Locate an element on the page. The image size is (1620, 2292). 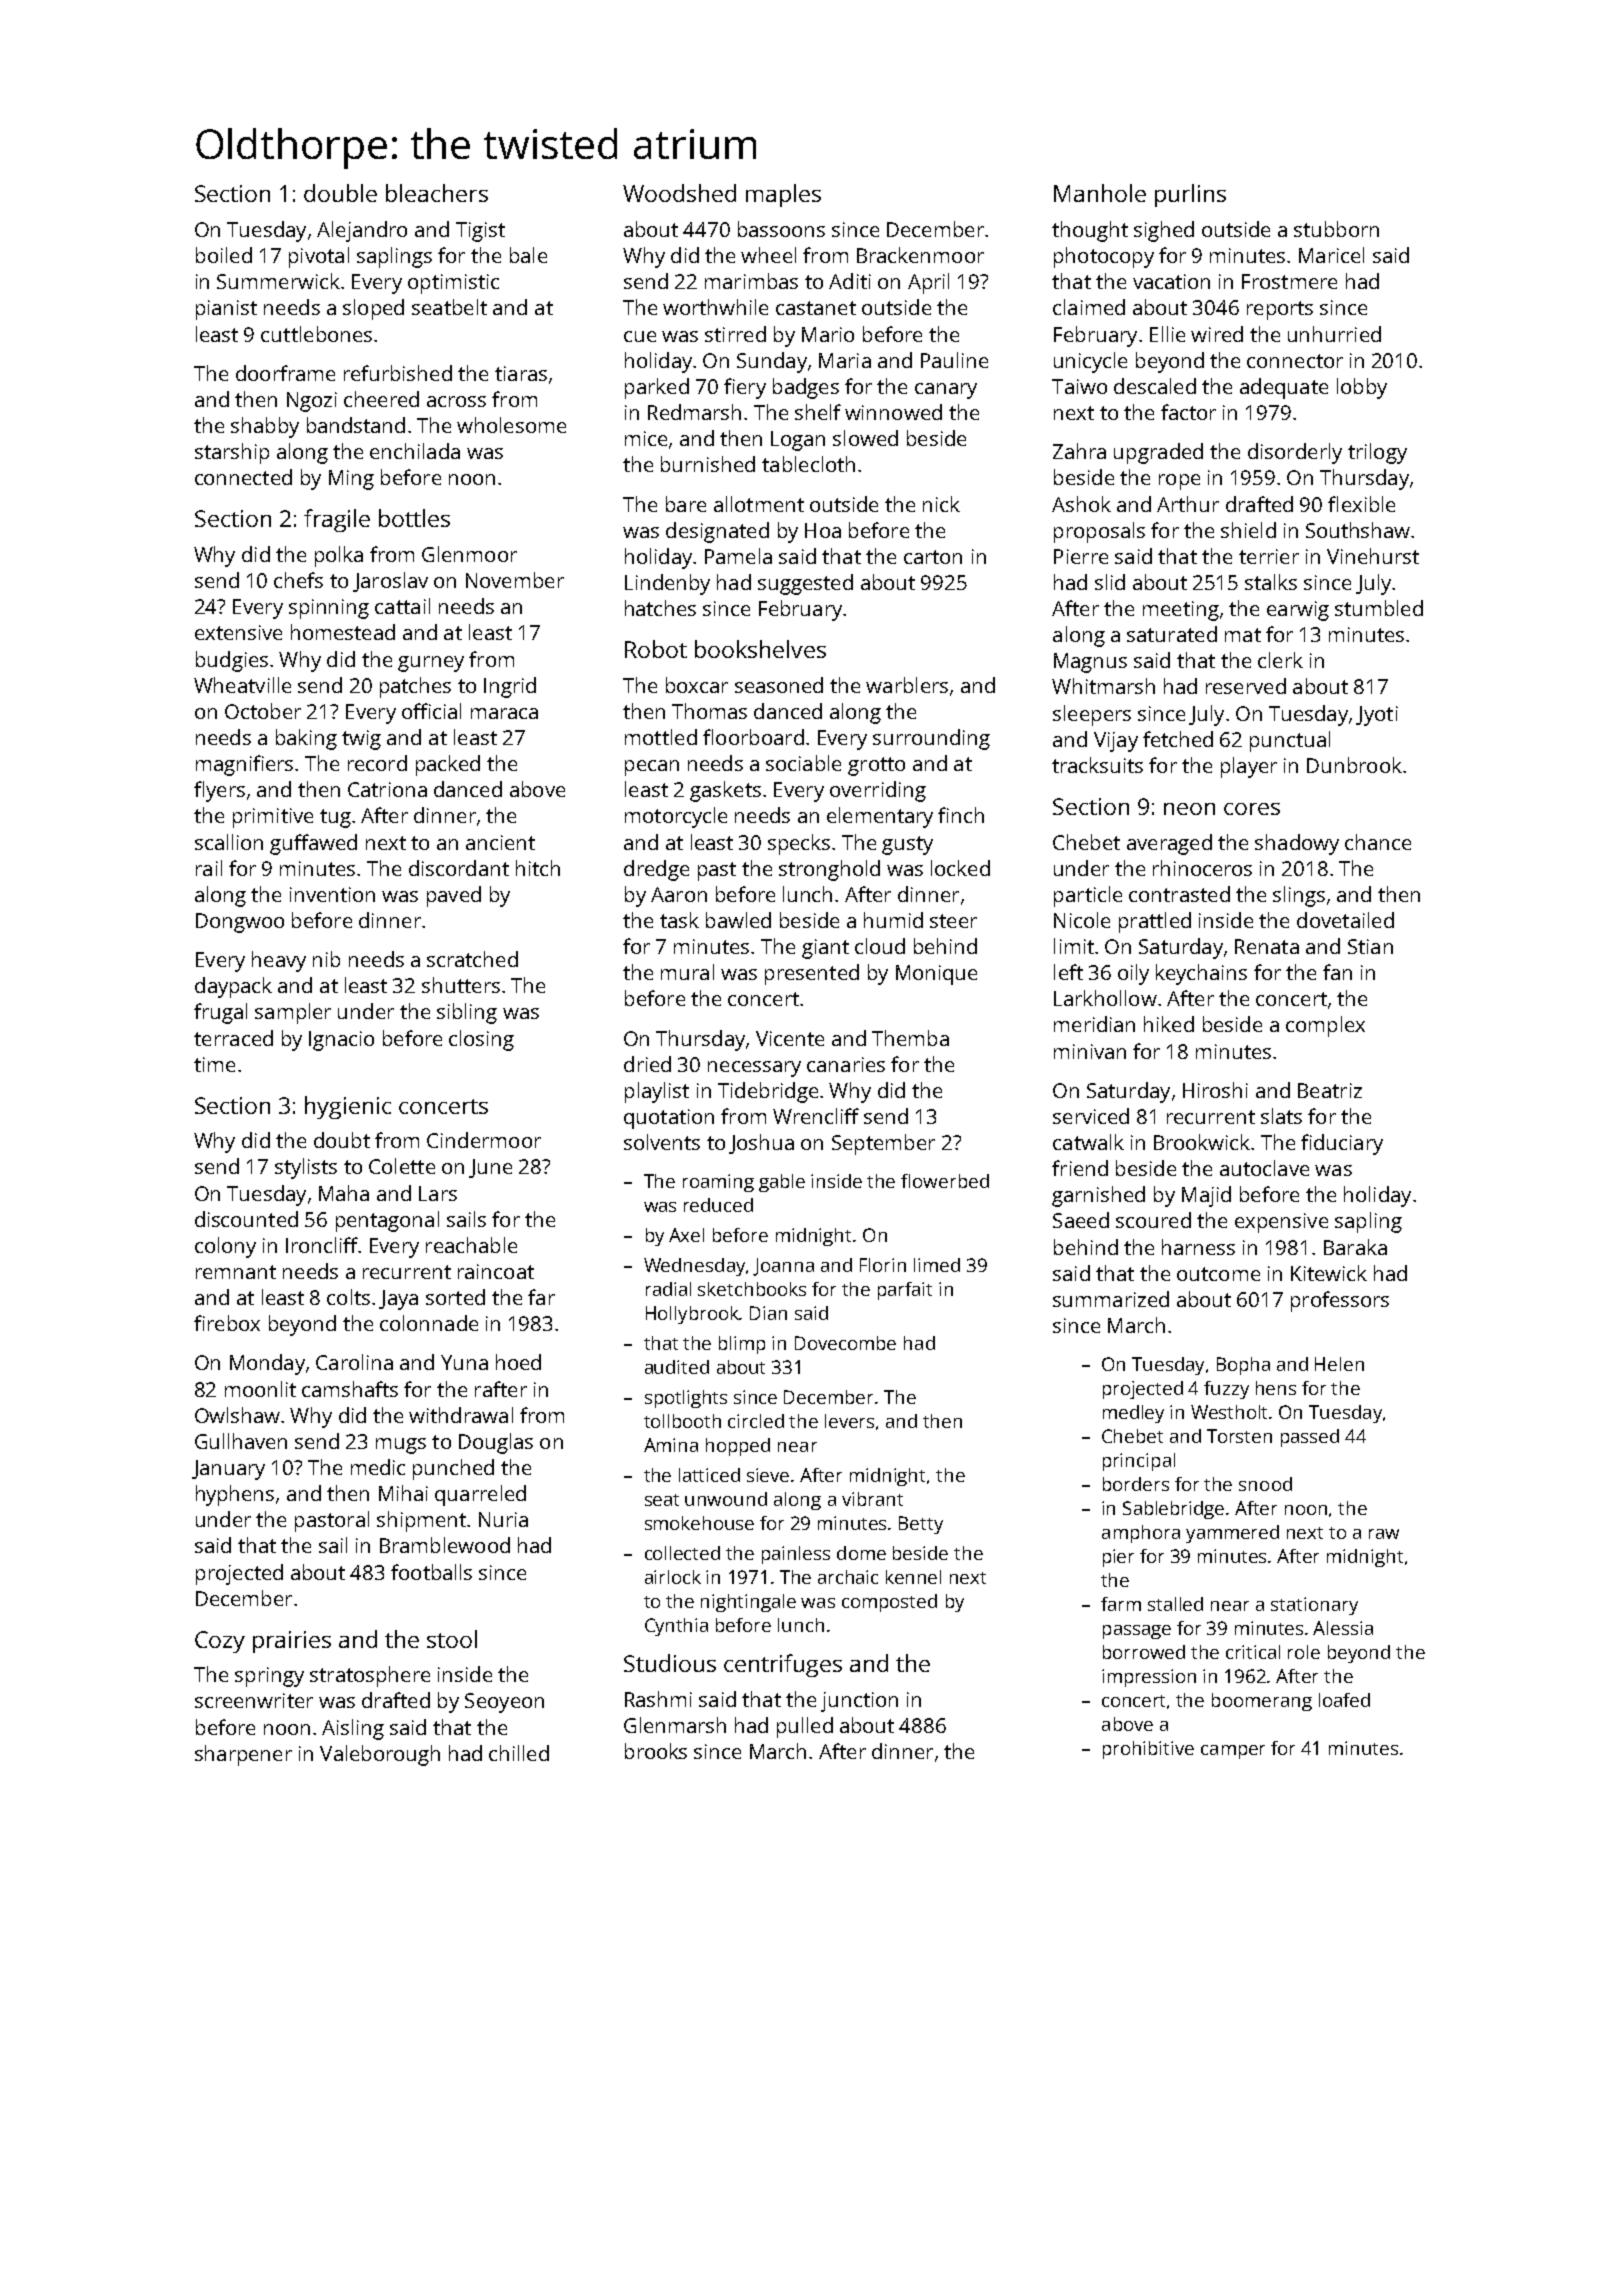
steer is located at coordinates (953, 921).
